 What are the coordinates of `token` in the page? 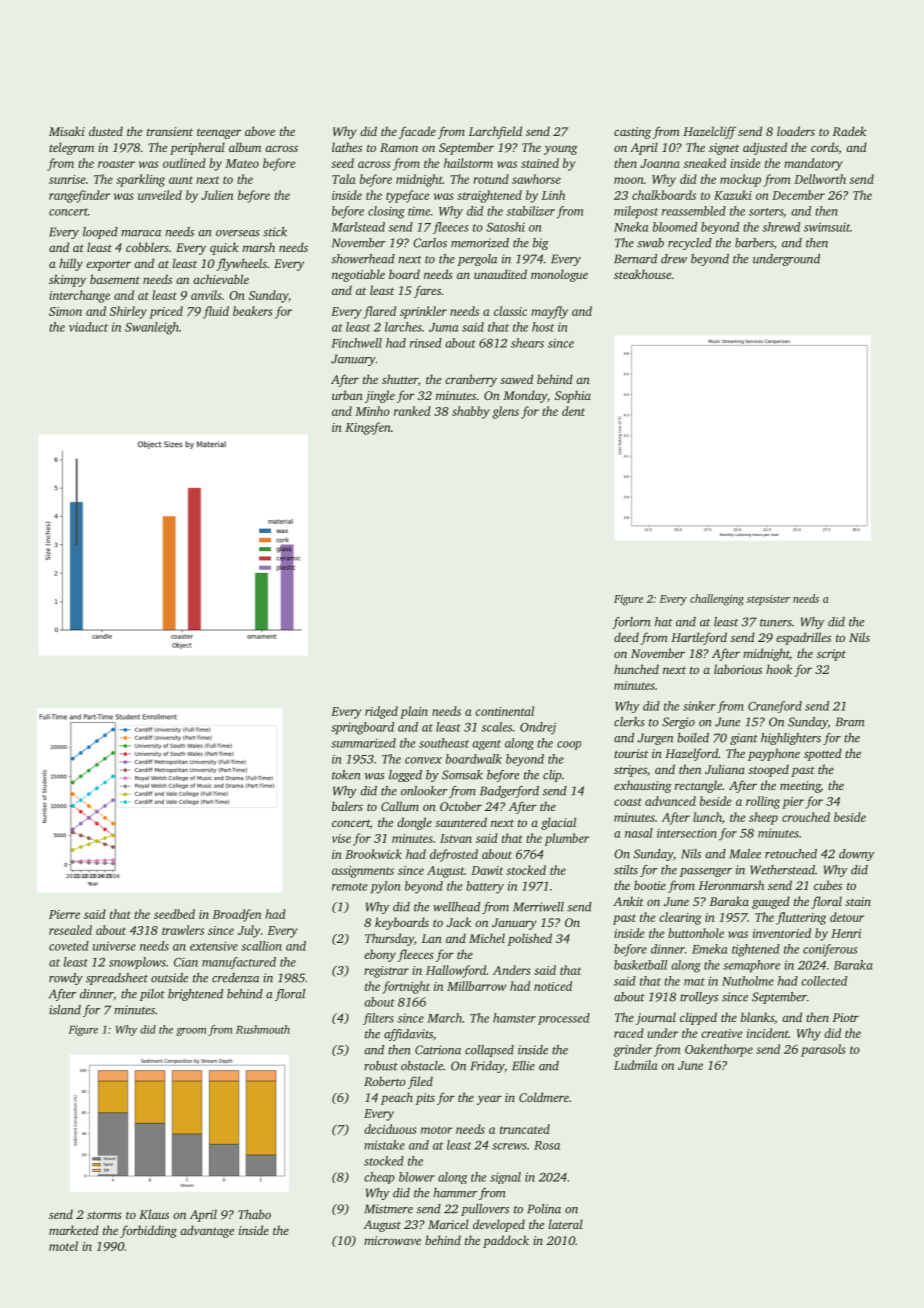 It's located at (346, 775).
